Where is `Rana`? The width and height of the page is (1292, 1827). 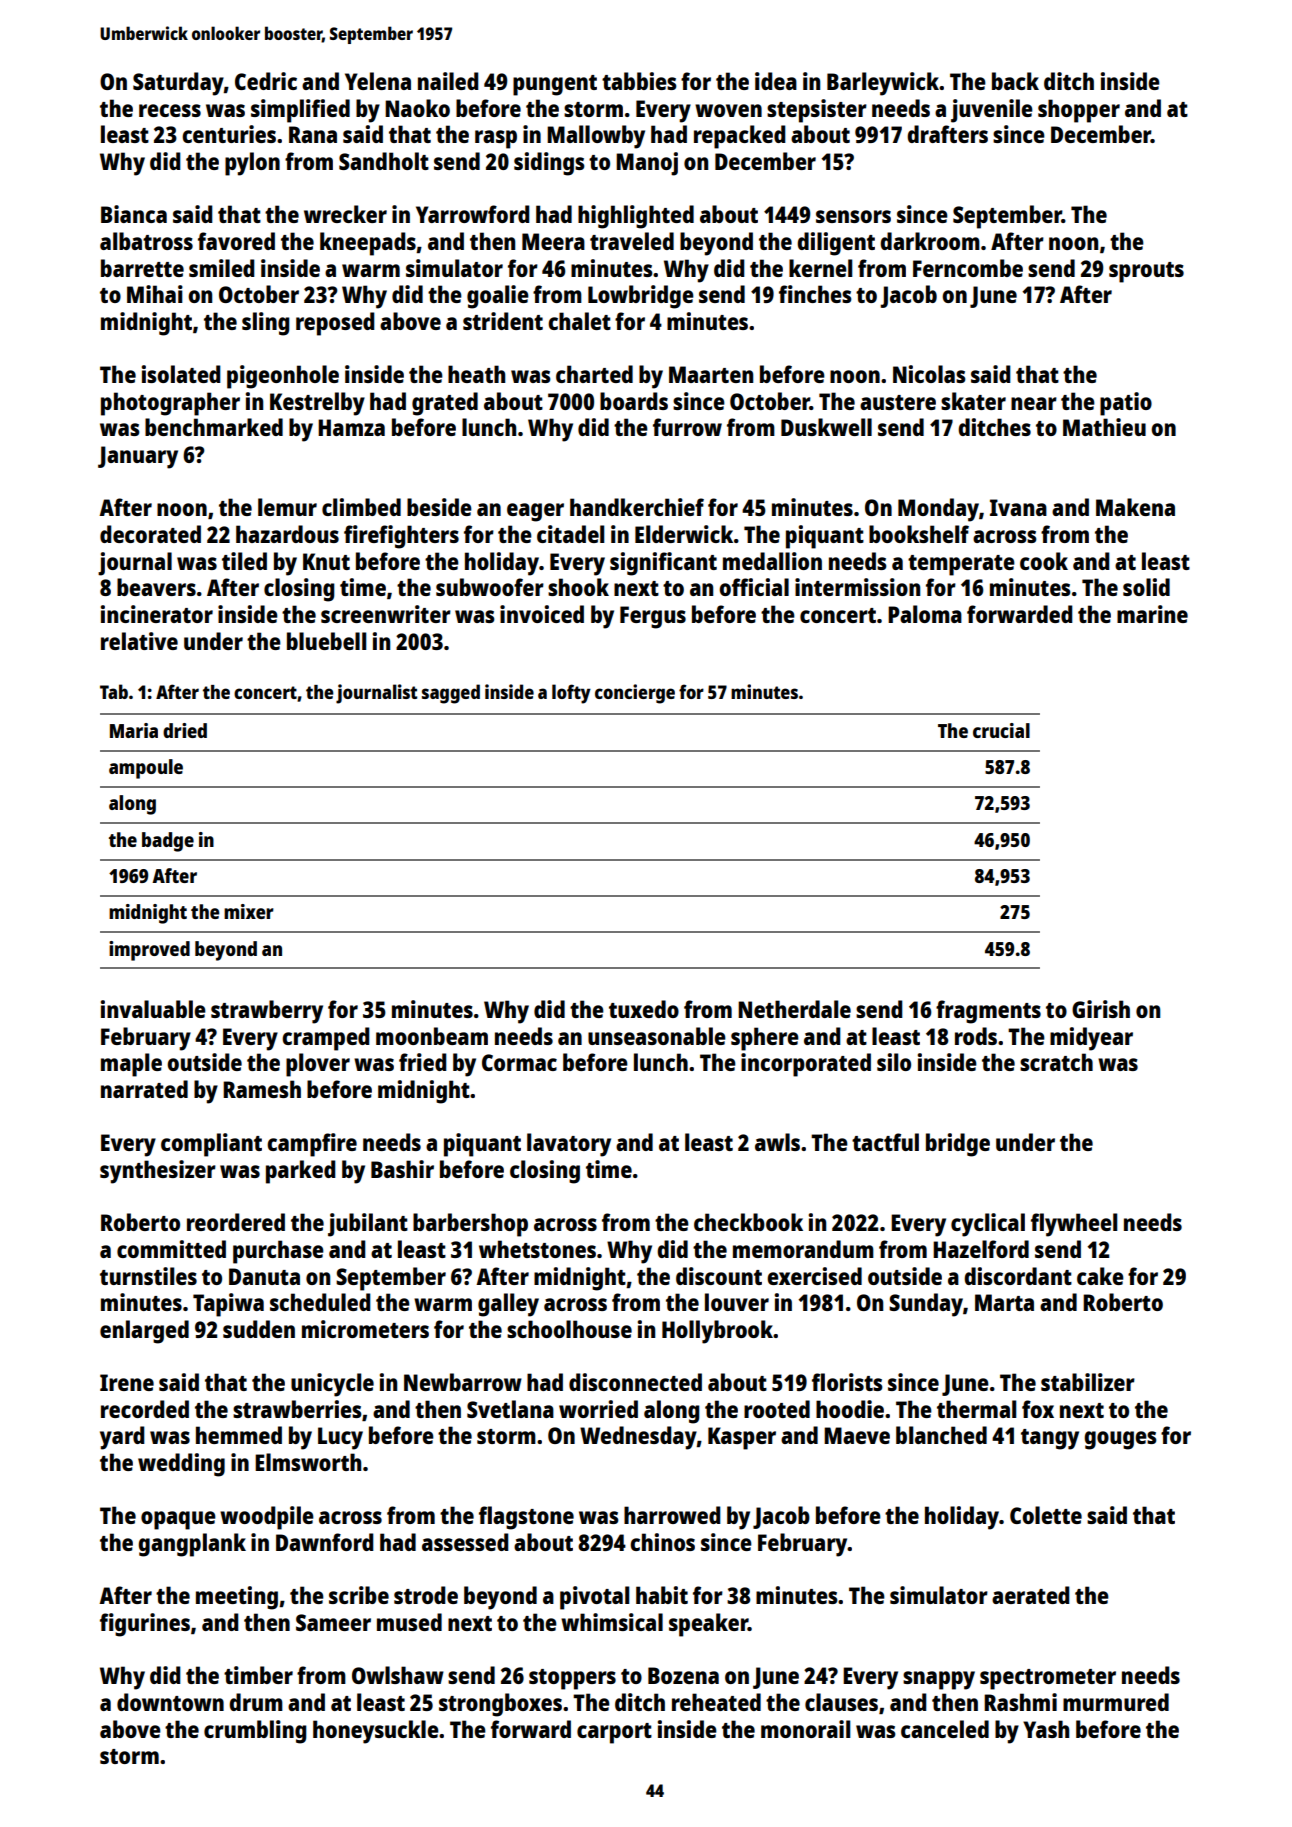 Rana is located at coordinates (313, 134).
